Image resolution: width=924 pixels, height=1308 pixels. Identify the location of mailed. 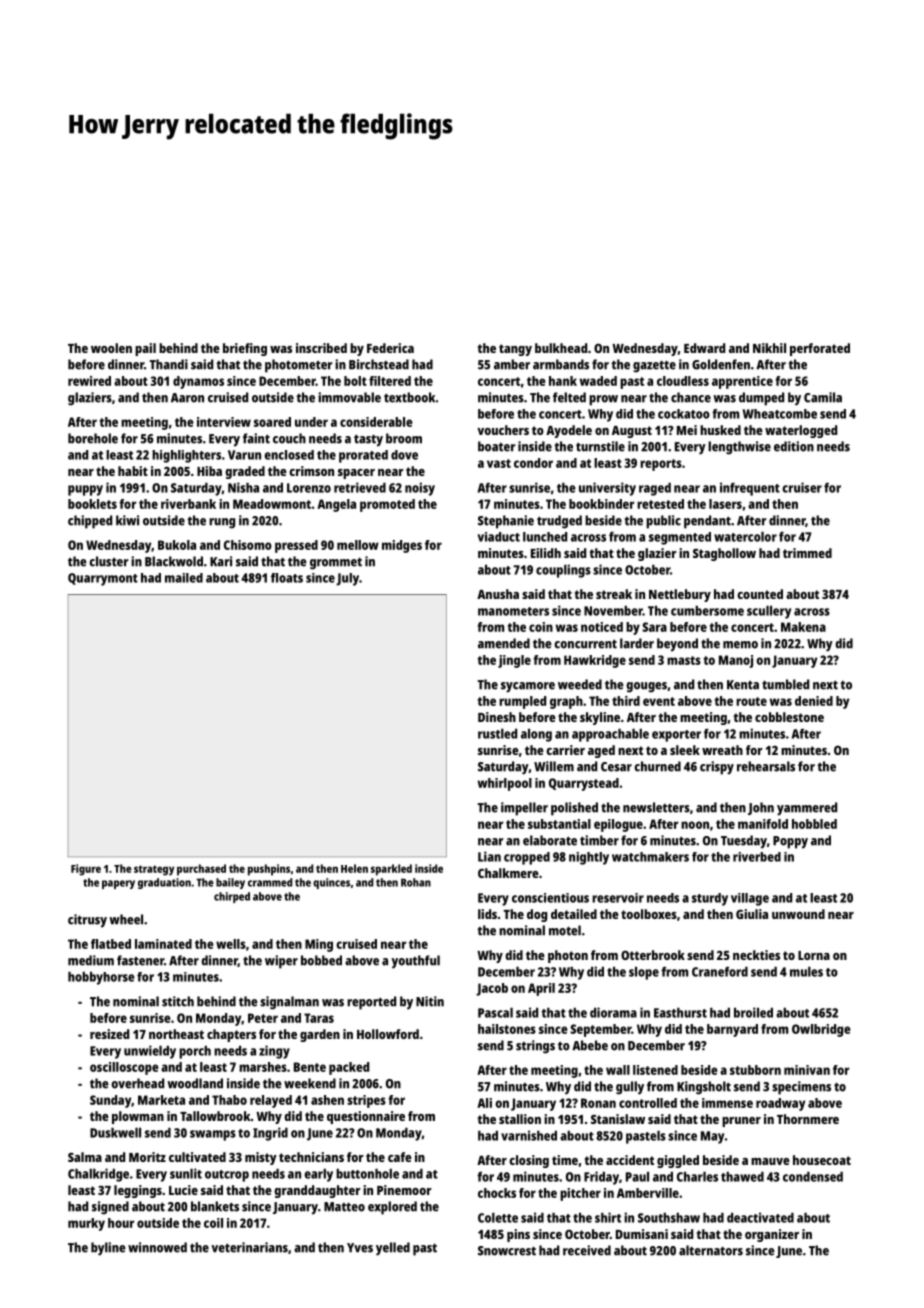
(184, 578).
